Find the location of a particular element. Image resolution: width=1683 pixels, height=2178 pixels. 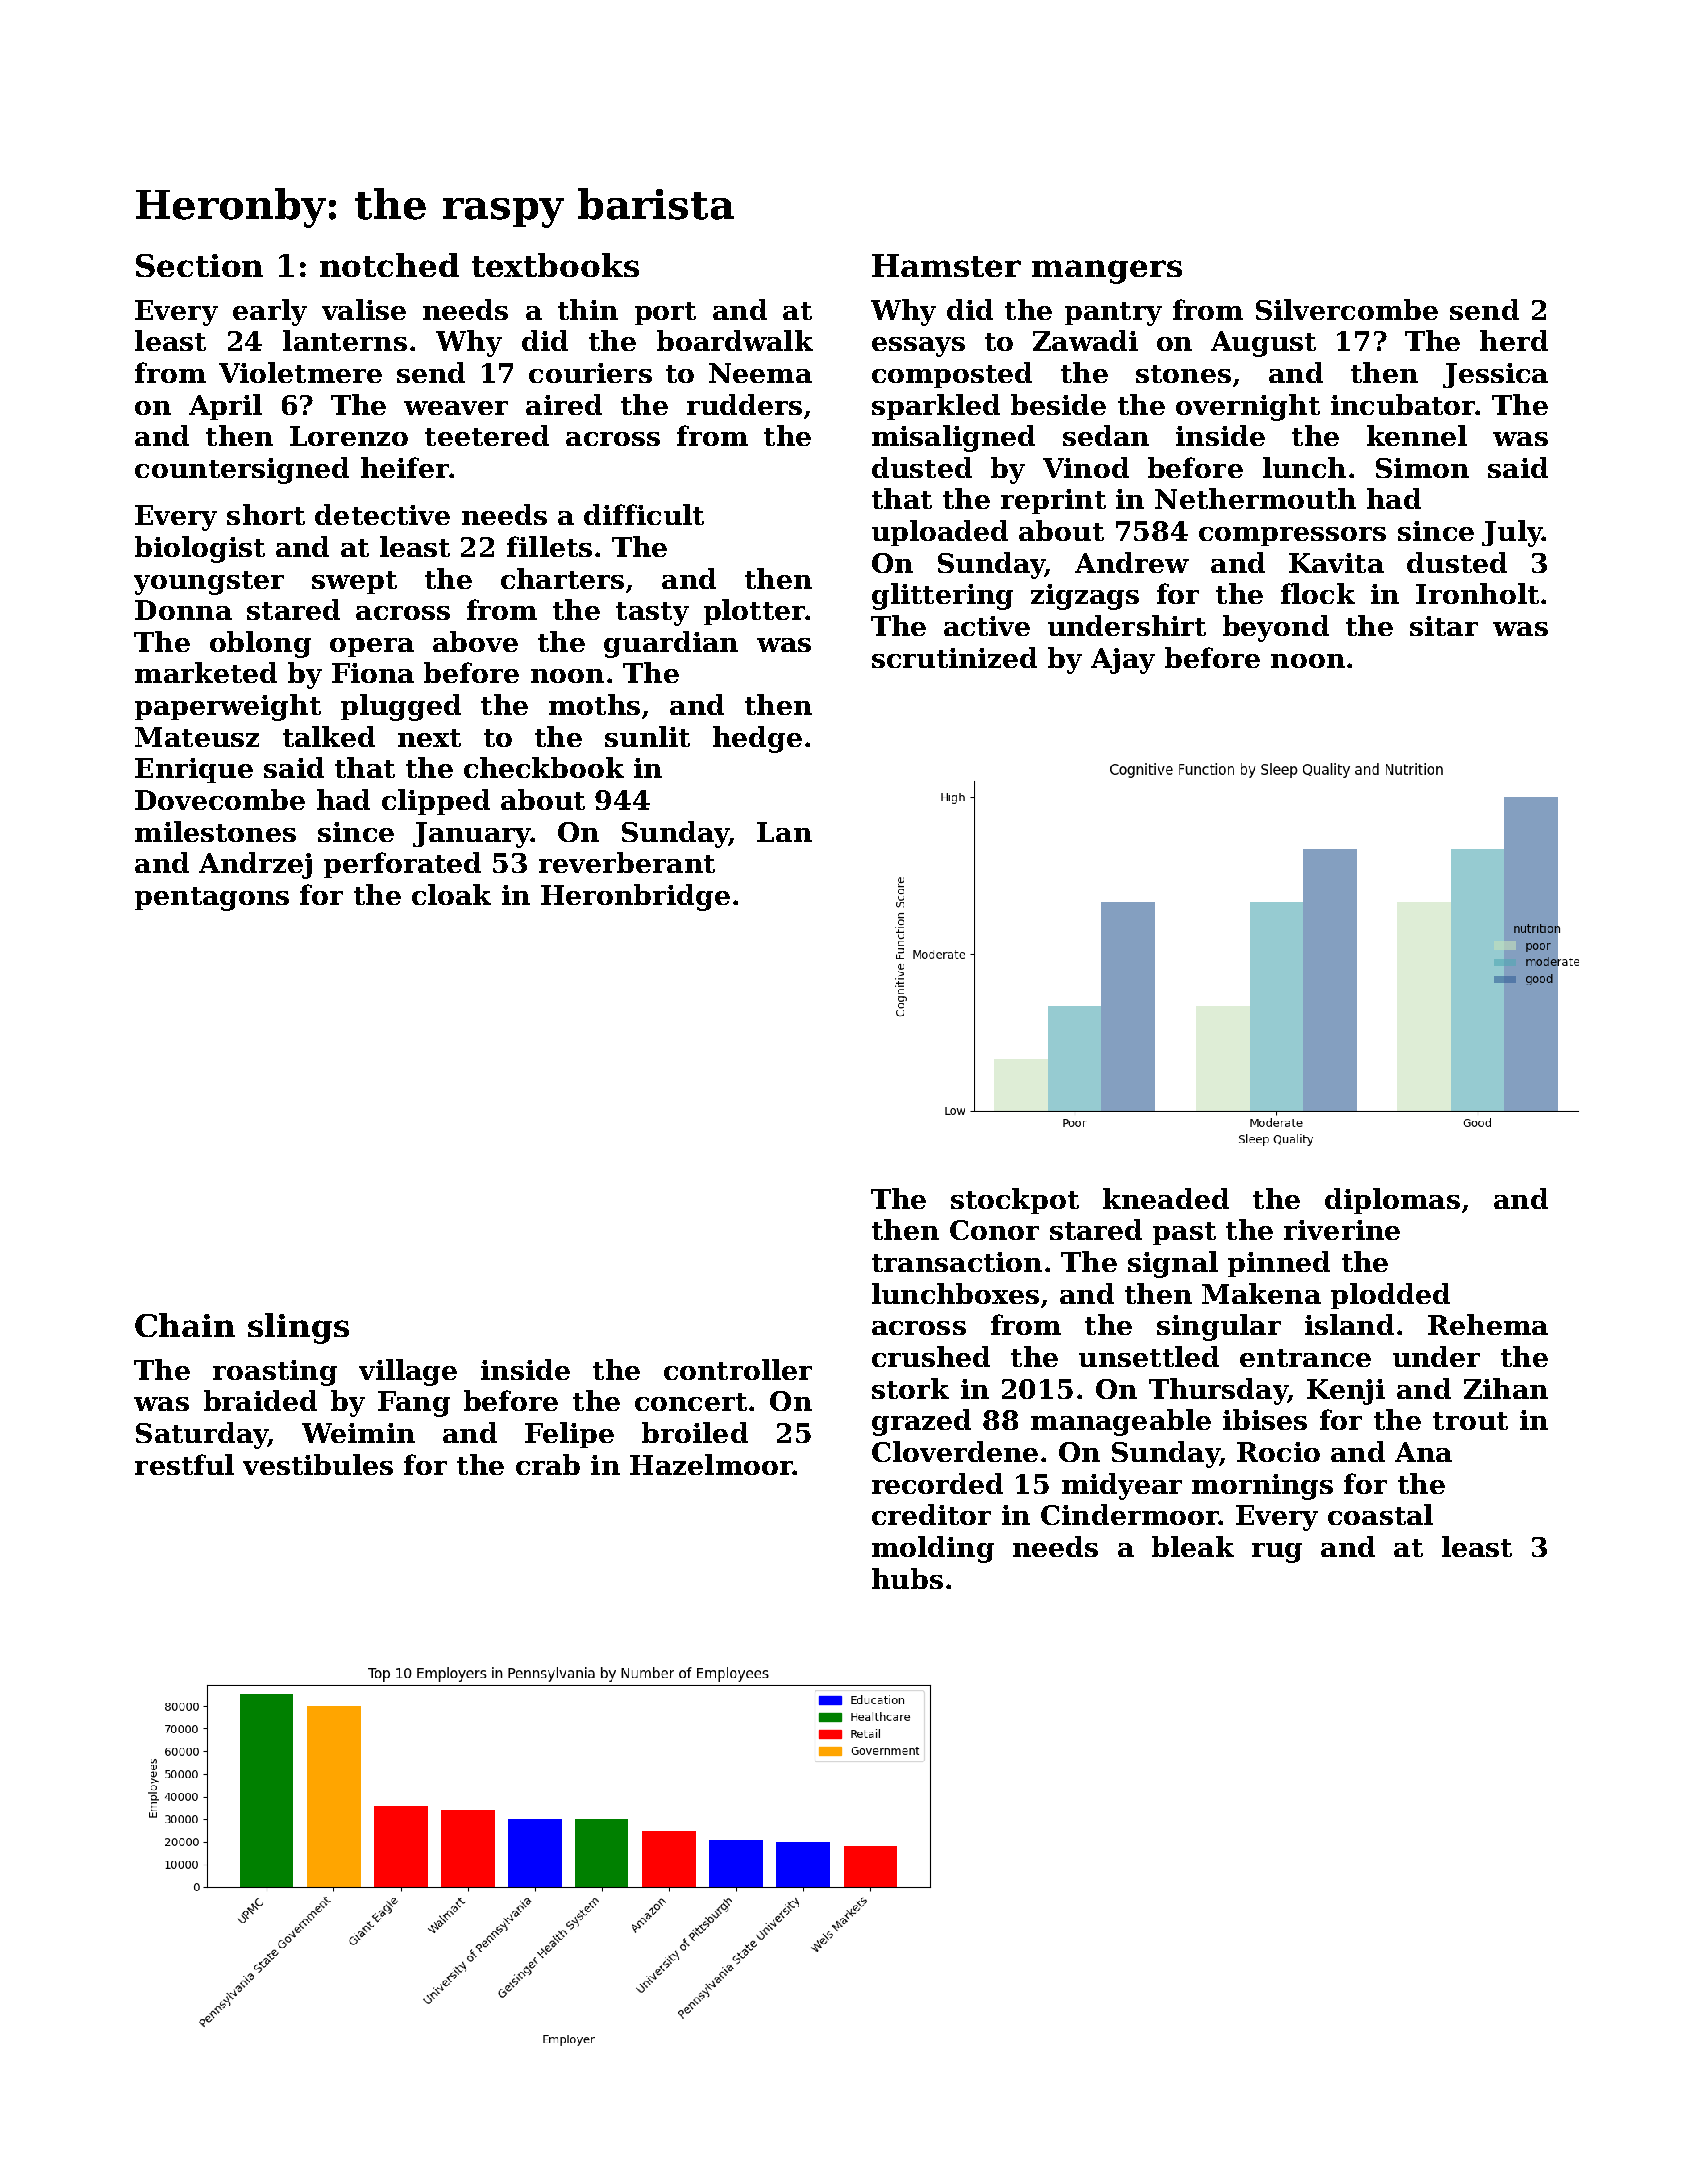

slings is located at coordinates (298, 1328).
